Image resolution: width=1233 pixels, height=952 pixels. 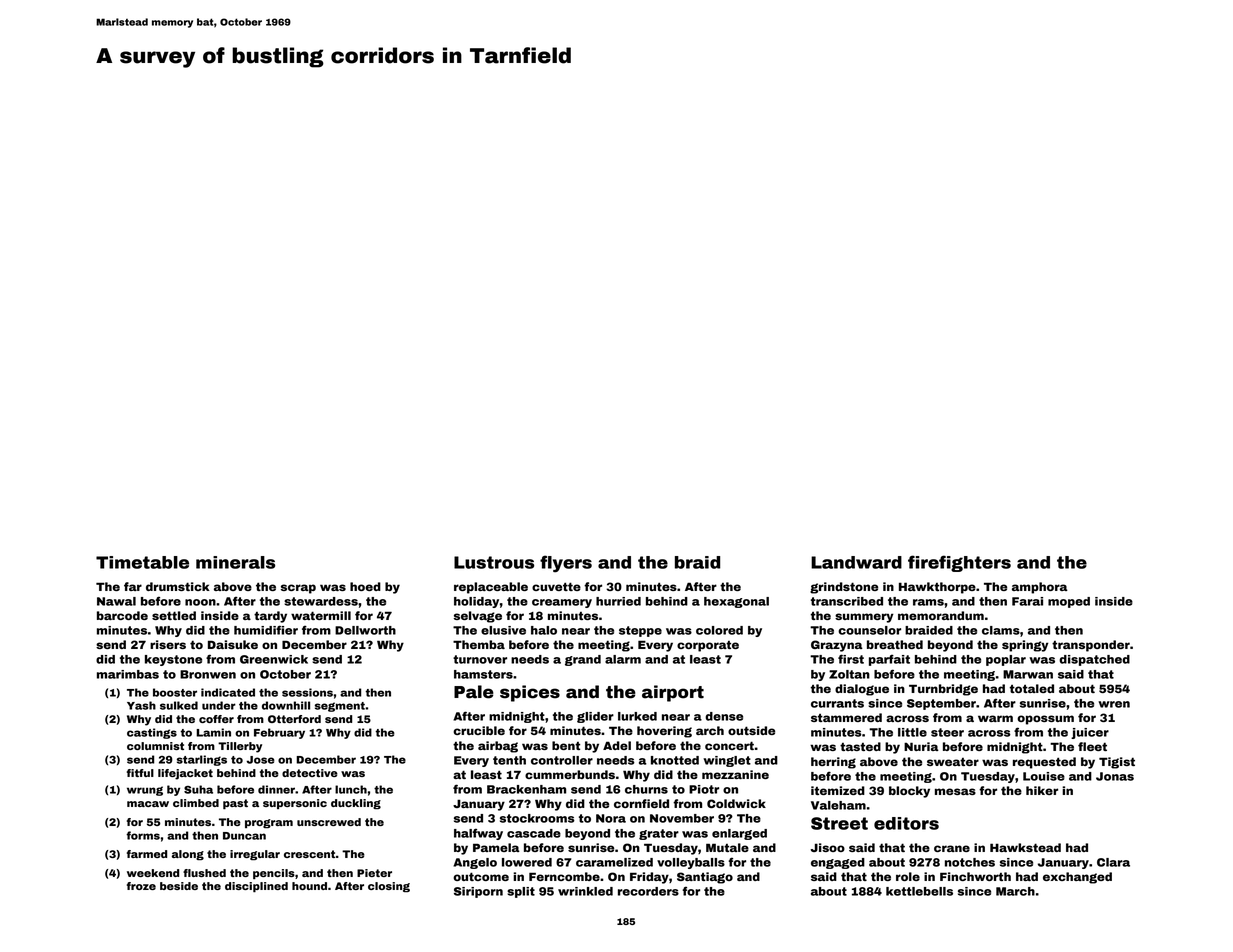 I want to click on flyers, so click(x=566, y=564).
